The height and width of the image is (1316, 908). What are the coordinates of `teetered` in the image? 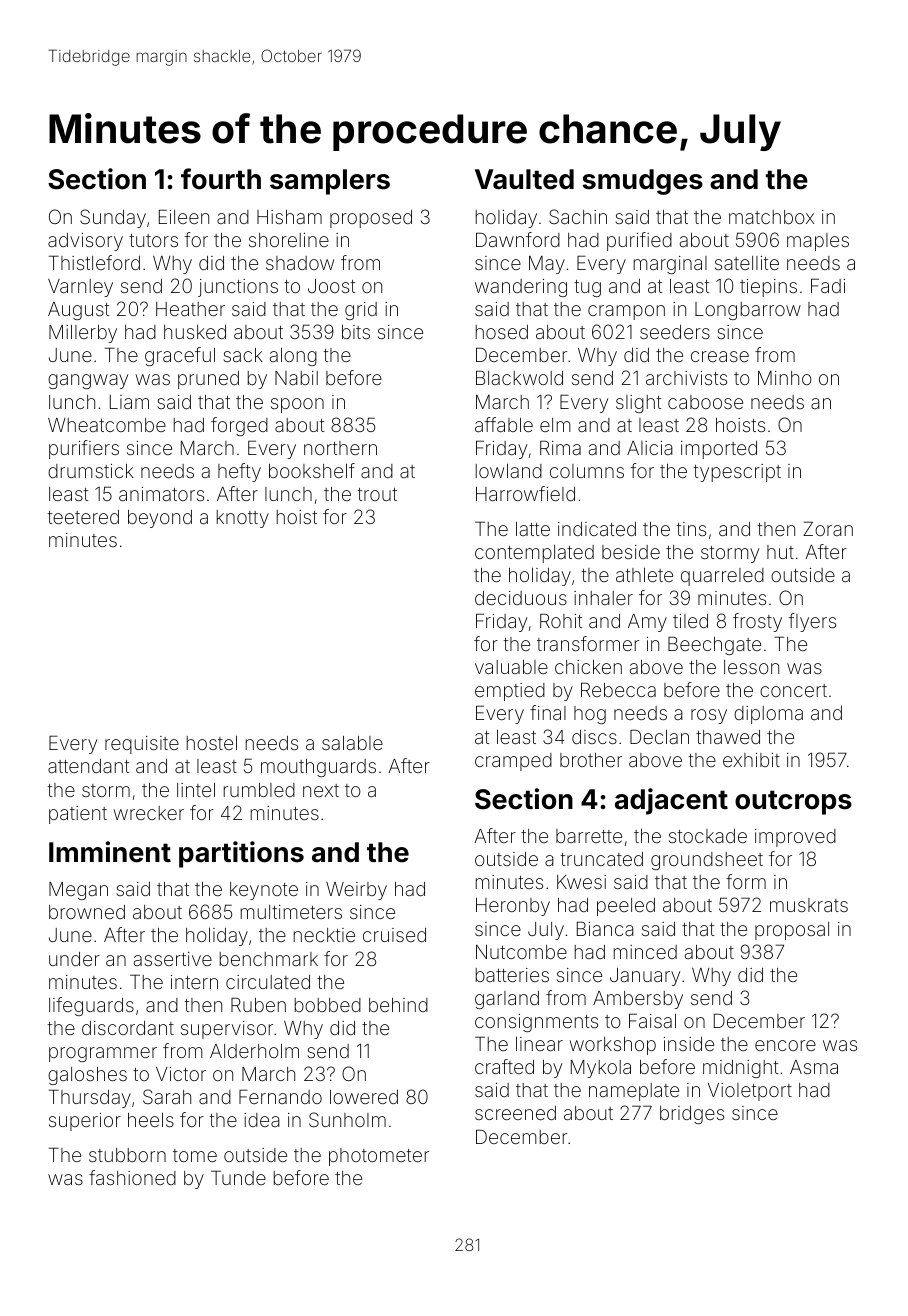 It's located at (83, 517).
